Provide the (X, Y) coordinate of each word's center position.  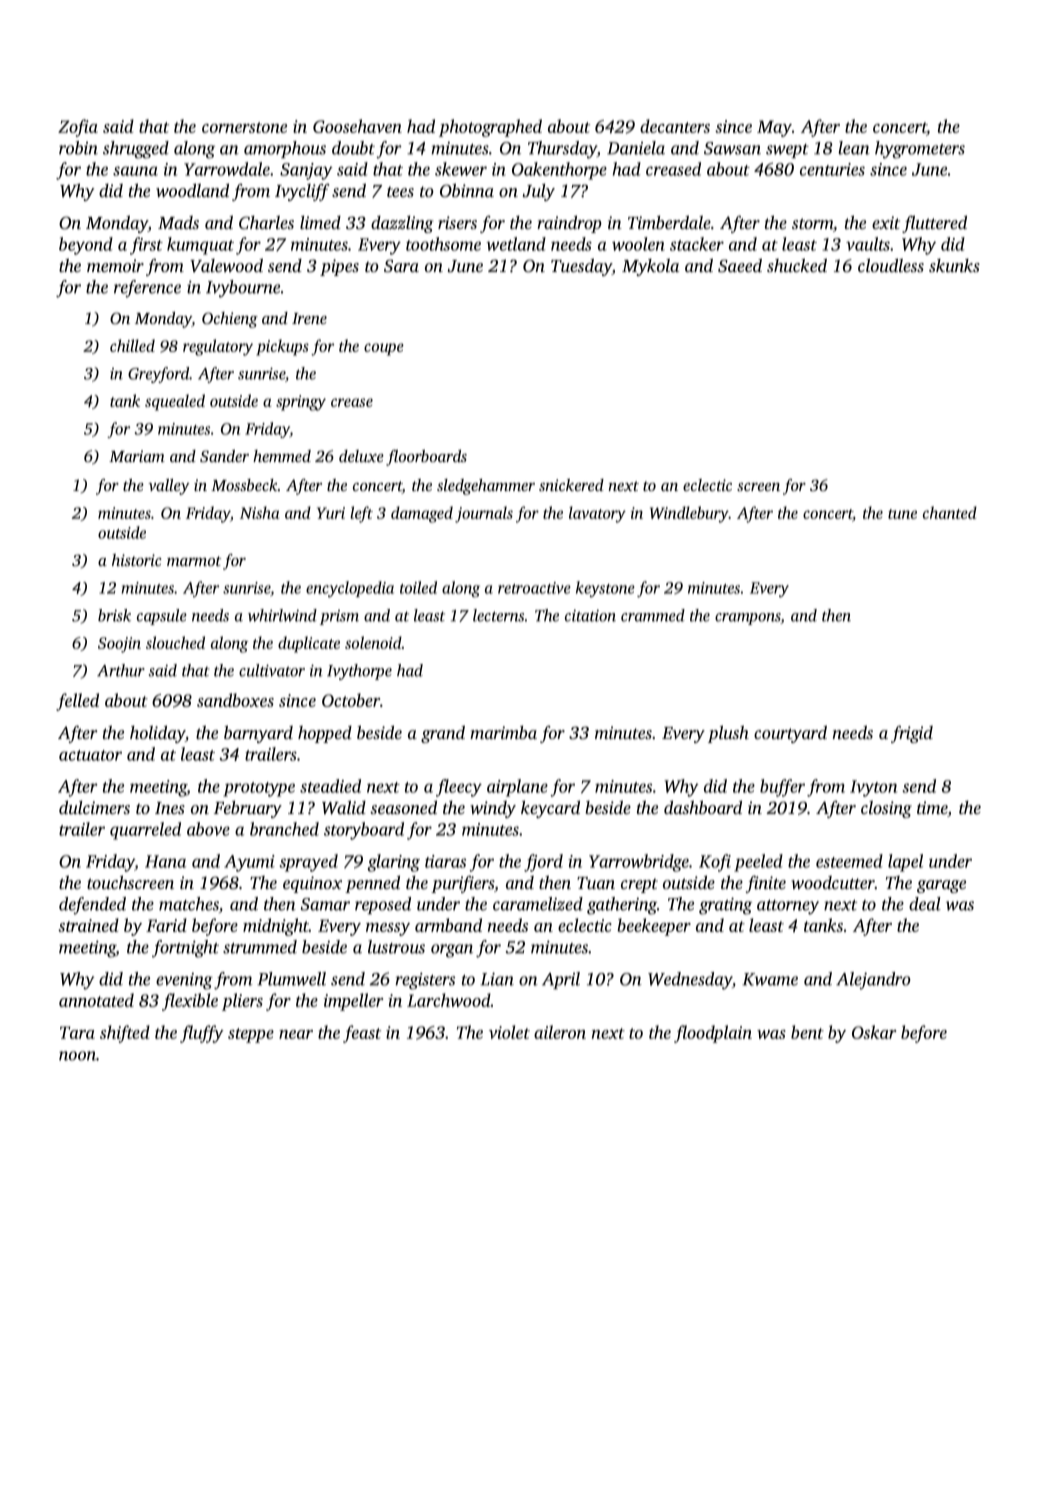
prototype (259, 789)
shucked (797, 265)
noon (77, 1056)
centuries (832, 169)
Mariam (137, 456)
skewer (461, 169)
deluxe (361, 456)
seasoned (403, 807)
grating (725, 906)
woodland (192, 190)
